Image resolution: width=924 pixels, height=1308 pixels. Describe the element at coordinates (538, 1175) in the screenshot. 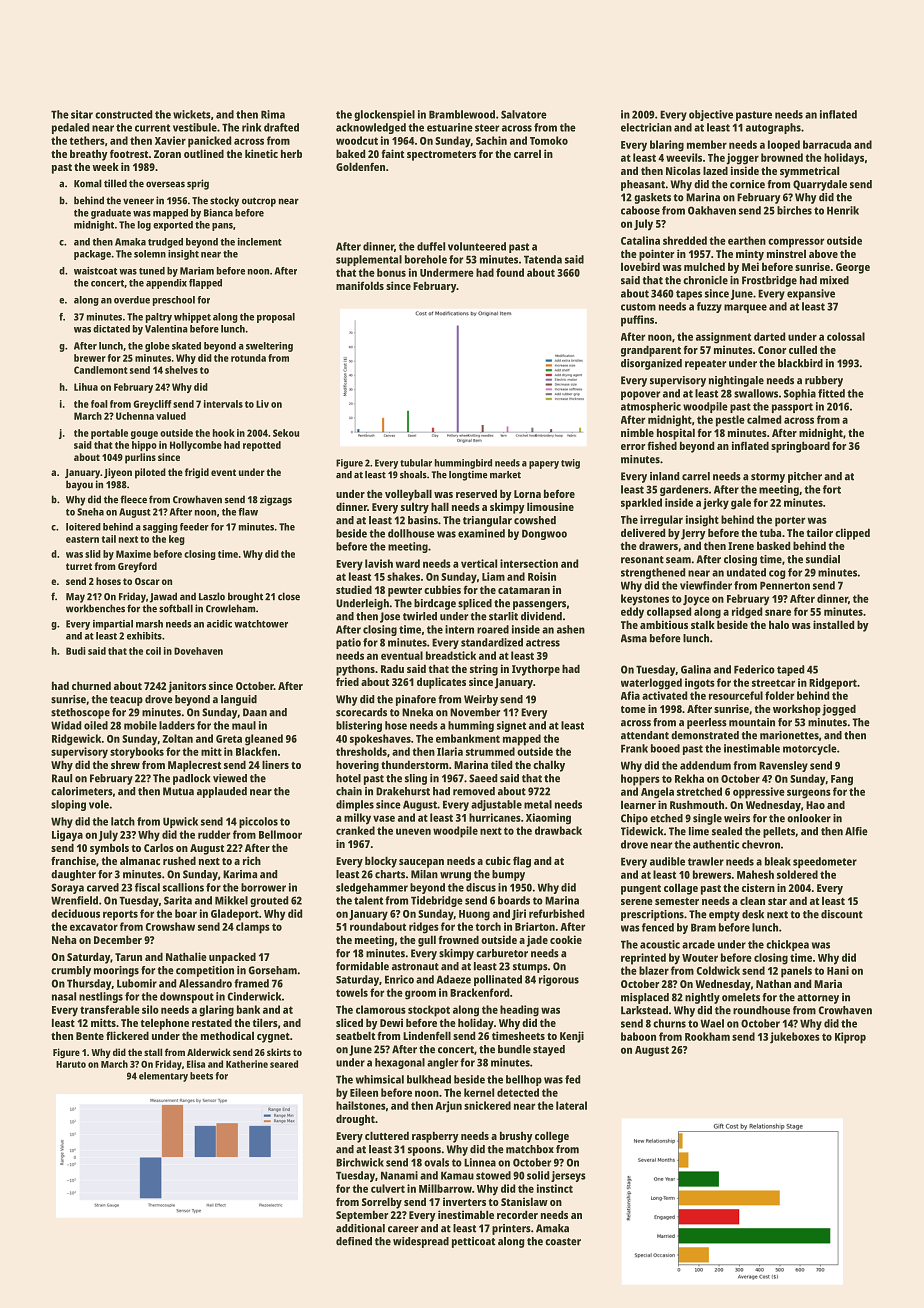

I see `solid` at that location.
